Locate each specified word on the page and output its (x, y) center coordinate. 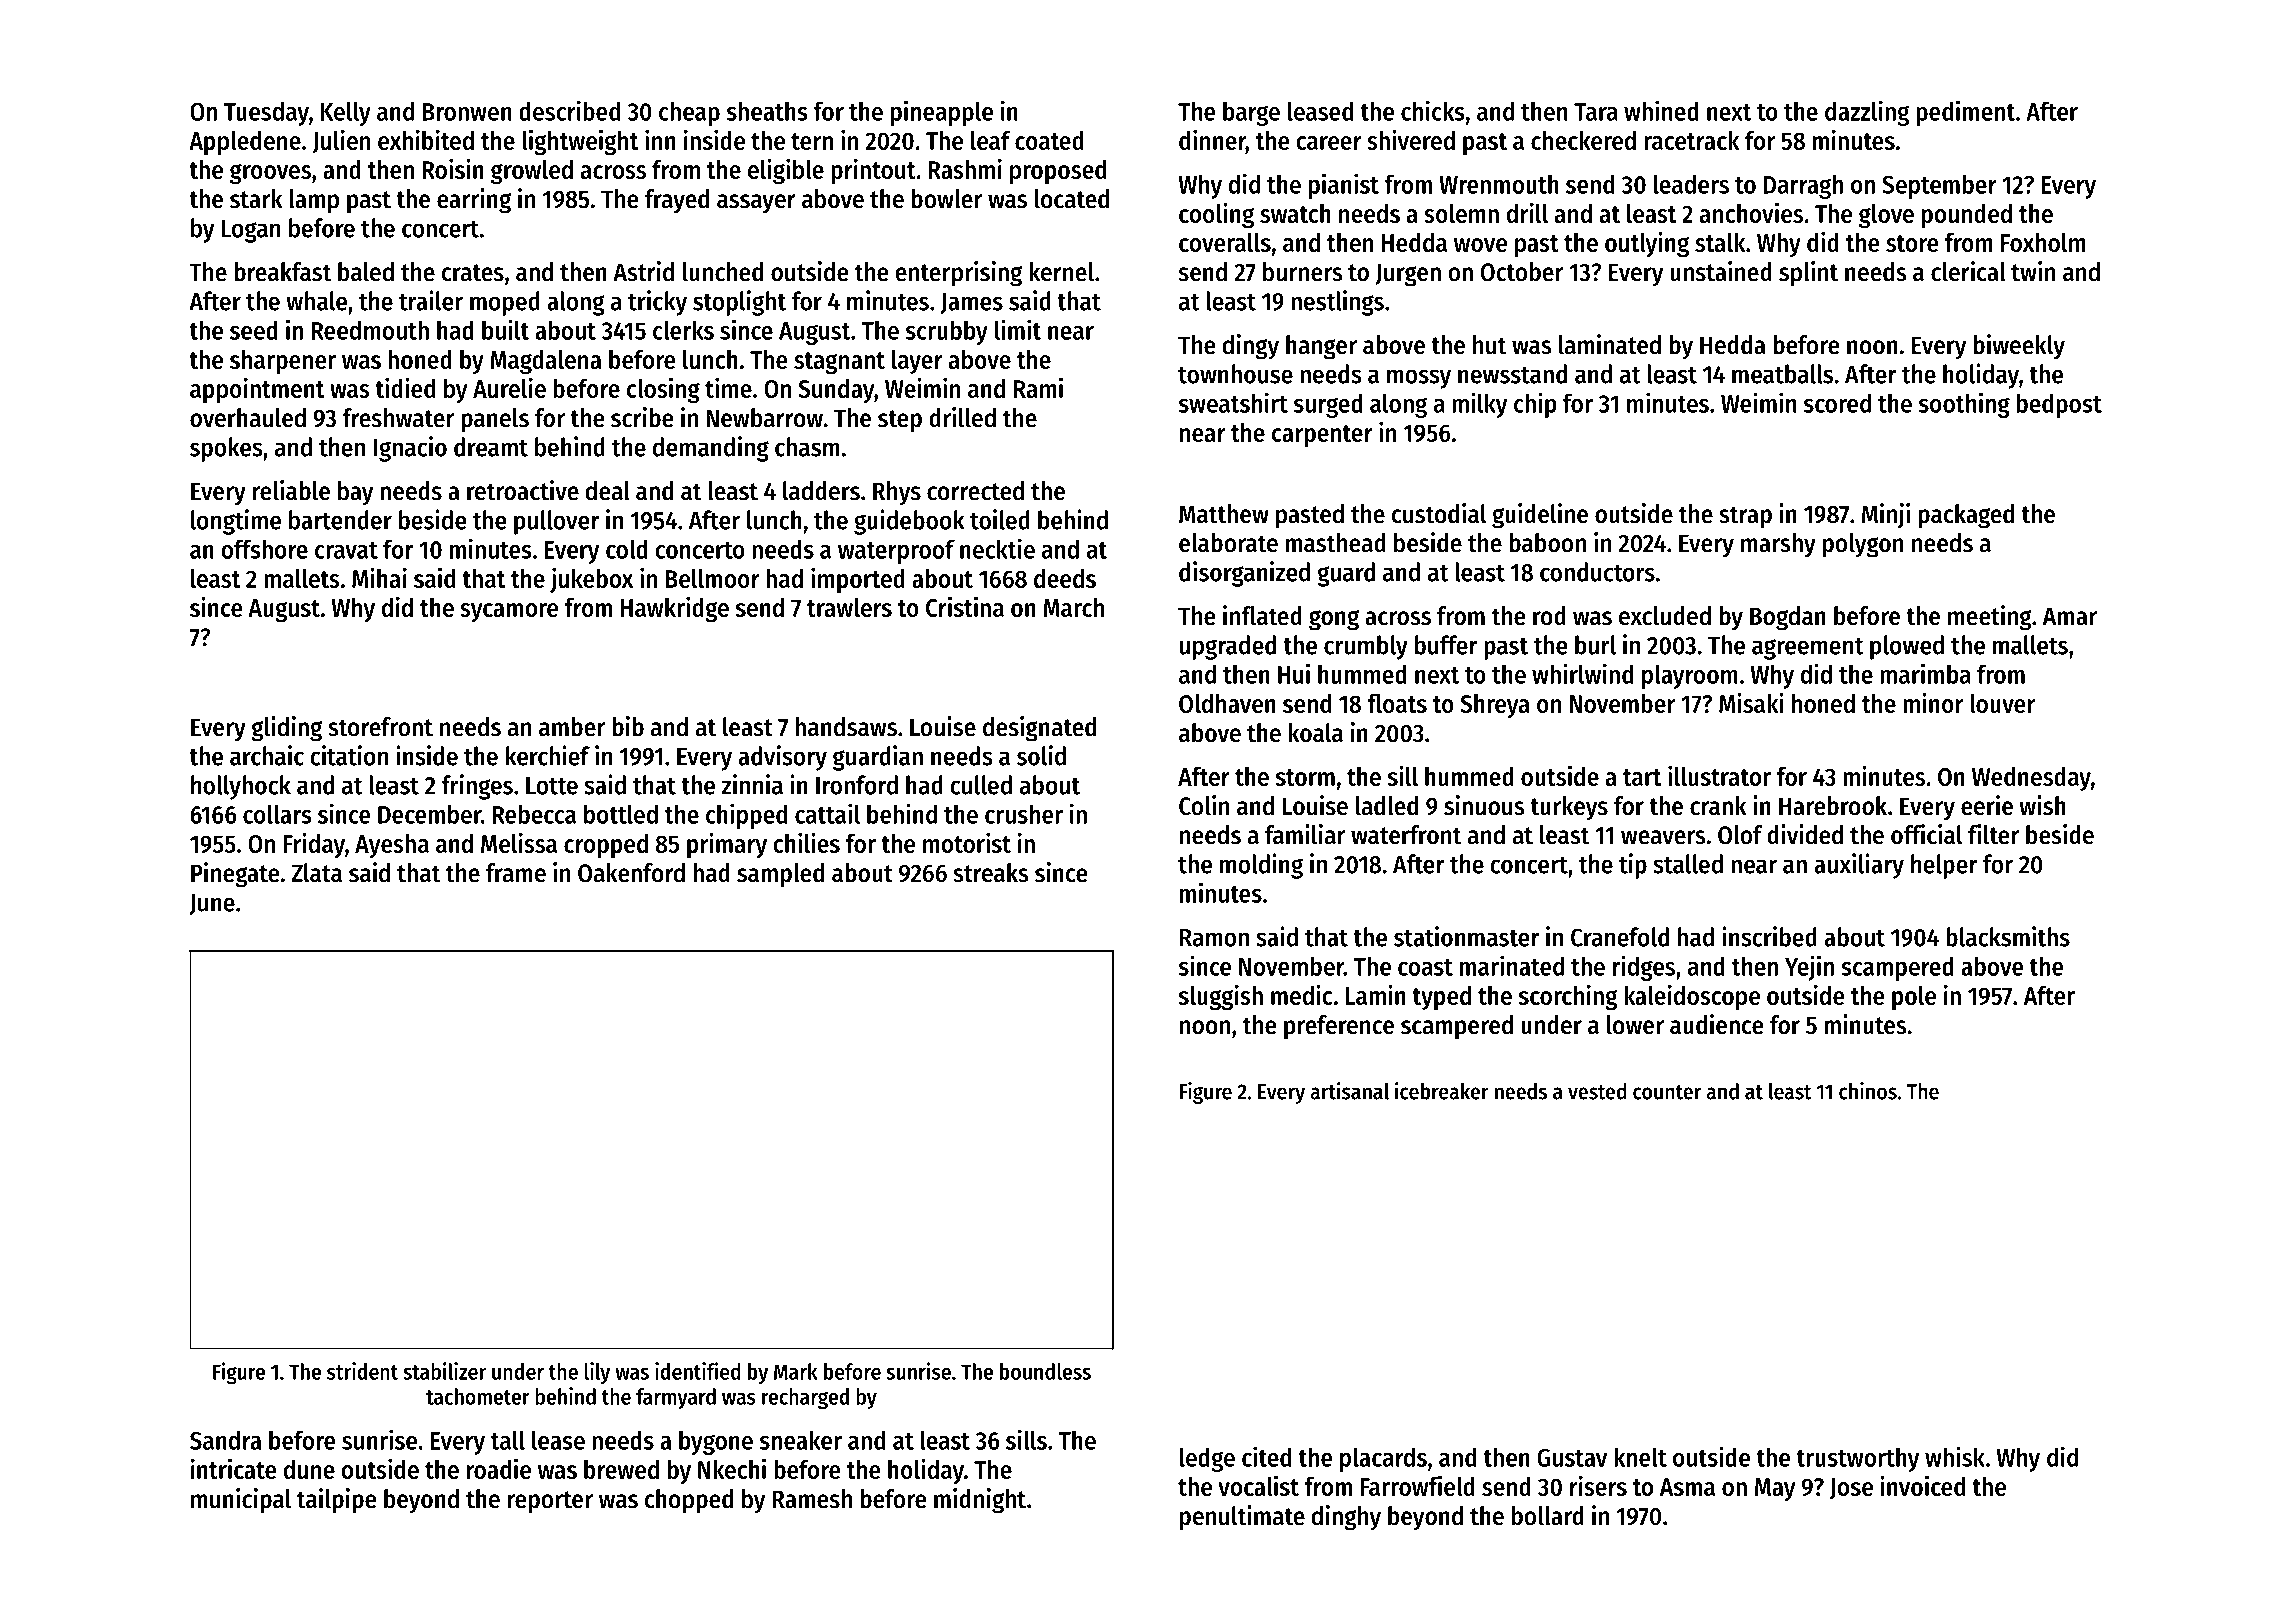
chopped (689, 1501)
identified (698, 1371)
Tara (1596, 112)
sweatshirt (1233, 402)
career (1329, 143)
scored (1837, 403)
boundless (1045, 1371)
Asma (1687, 1487)
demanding (711, 449)
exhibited (426, 140)
